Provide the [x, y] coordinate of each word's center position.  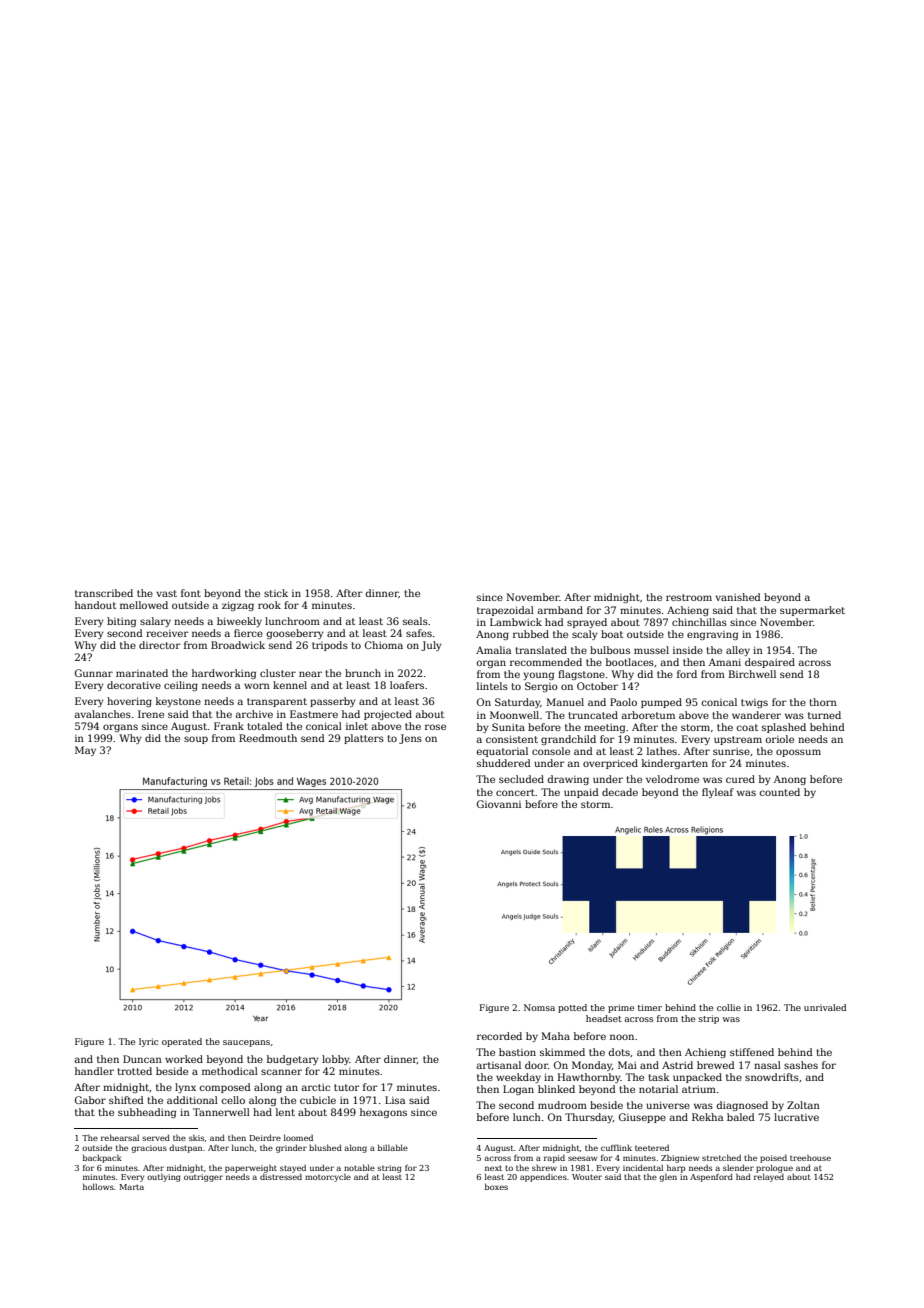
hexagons [383, 1113]
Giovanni [499, 804]
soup [196, 740]
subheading [147, 1113]
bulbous [610, 650]
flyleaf [718, 793]
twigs [754, 703]
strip [709, 1019]
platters [364, 739]
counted [780, 792]
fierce [248, 633]
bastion [517, 1052]
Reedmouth [268, 738]
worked [184, 1059]
